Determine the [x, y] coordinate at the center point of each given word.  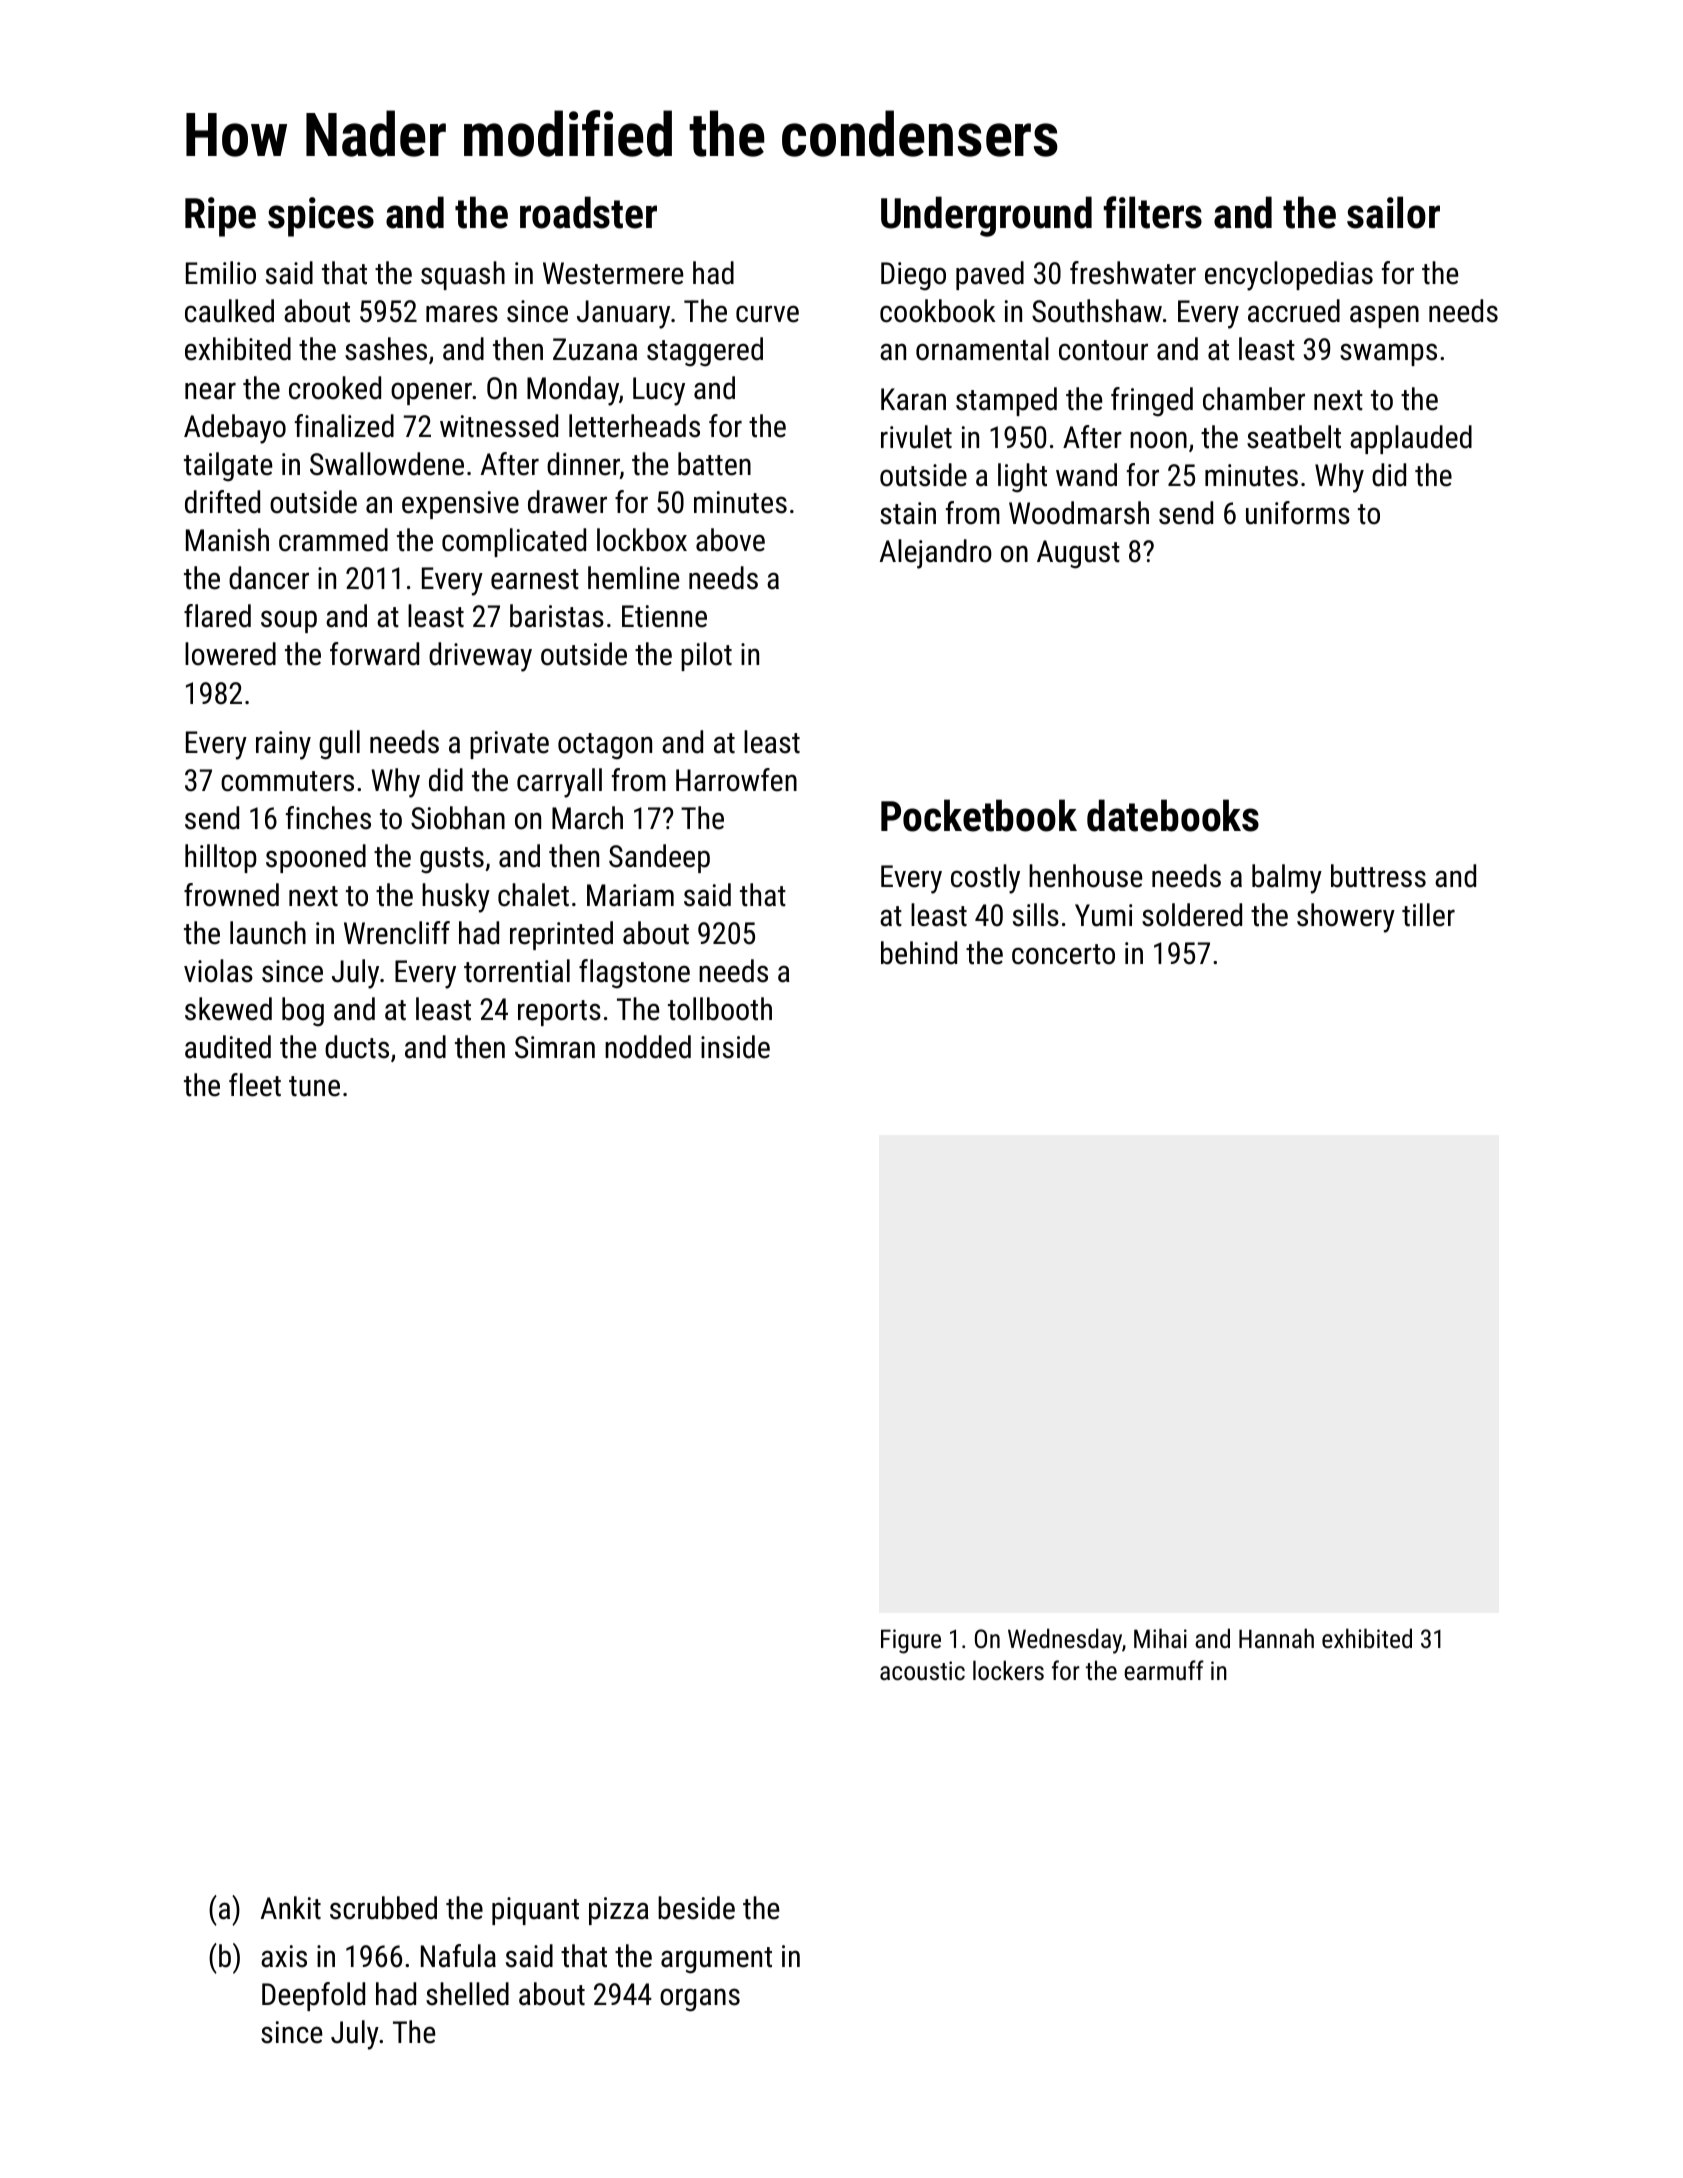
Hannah [1276, 1638]
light [1022, 478]
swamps [1388, 354]
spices [321, 217]
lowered [230, 654]
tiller [1428, 915]
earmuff [1164, 1670]
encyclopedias [1289, 276]
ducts [357, 1047]
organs [700, 2000]
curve [767, 314]
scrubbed [383, 1908]
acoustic [922, 1670]
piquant [535, 1911]
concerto [1063, 954]
